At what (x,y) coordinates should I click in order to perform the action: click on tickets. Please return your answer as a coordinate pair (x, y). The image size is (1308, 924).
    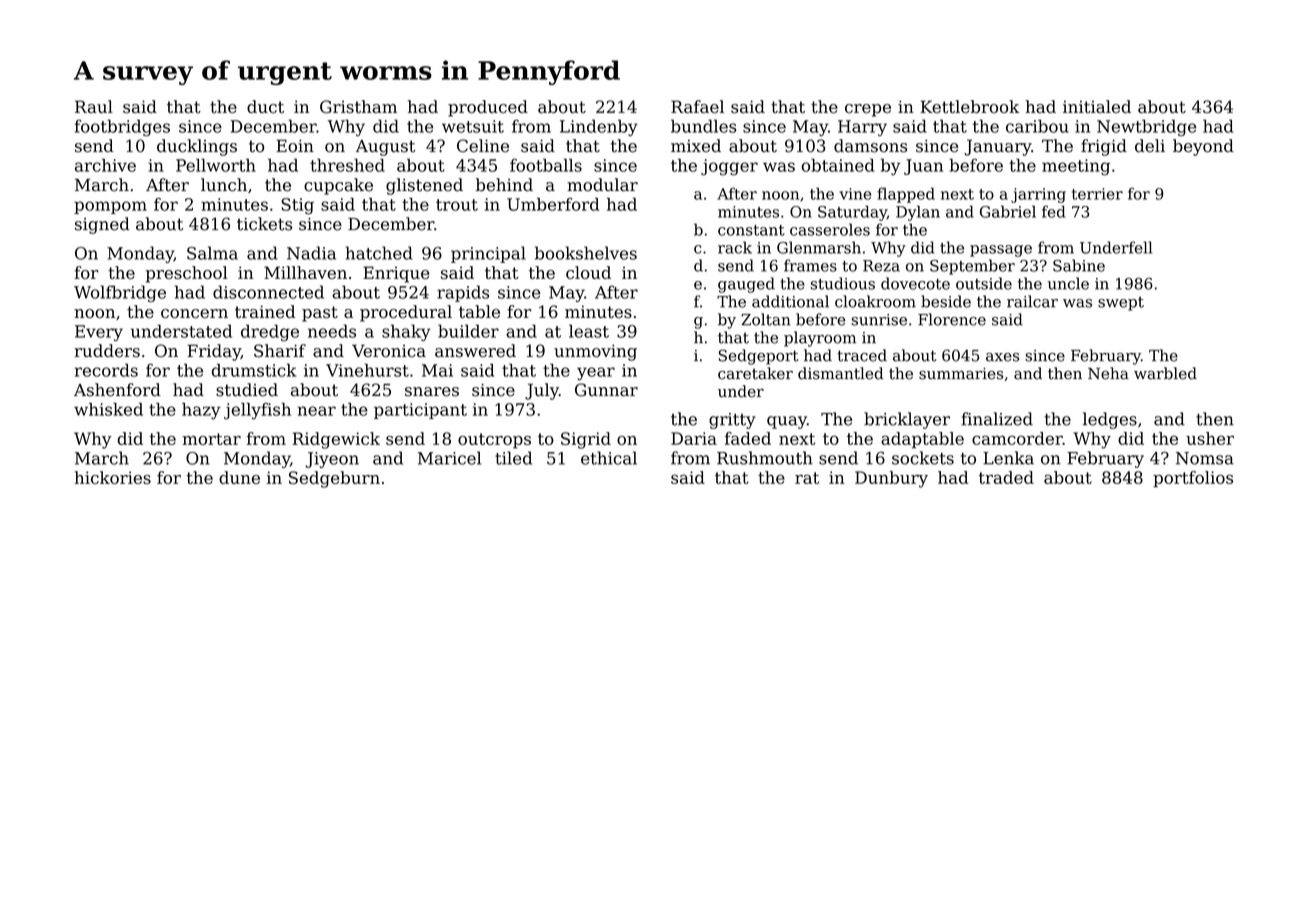
    Looking at the image, I should click on (264, 224).
